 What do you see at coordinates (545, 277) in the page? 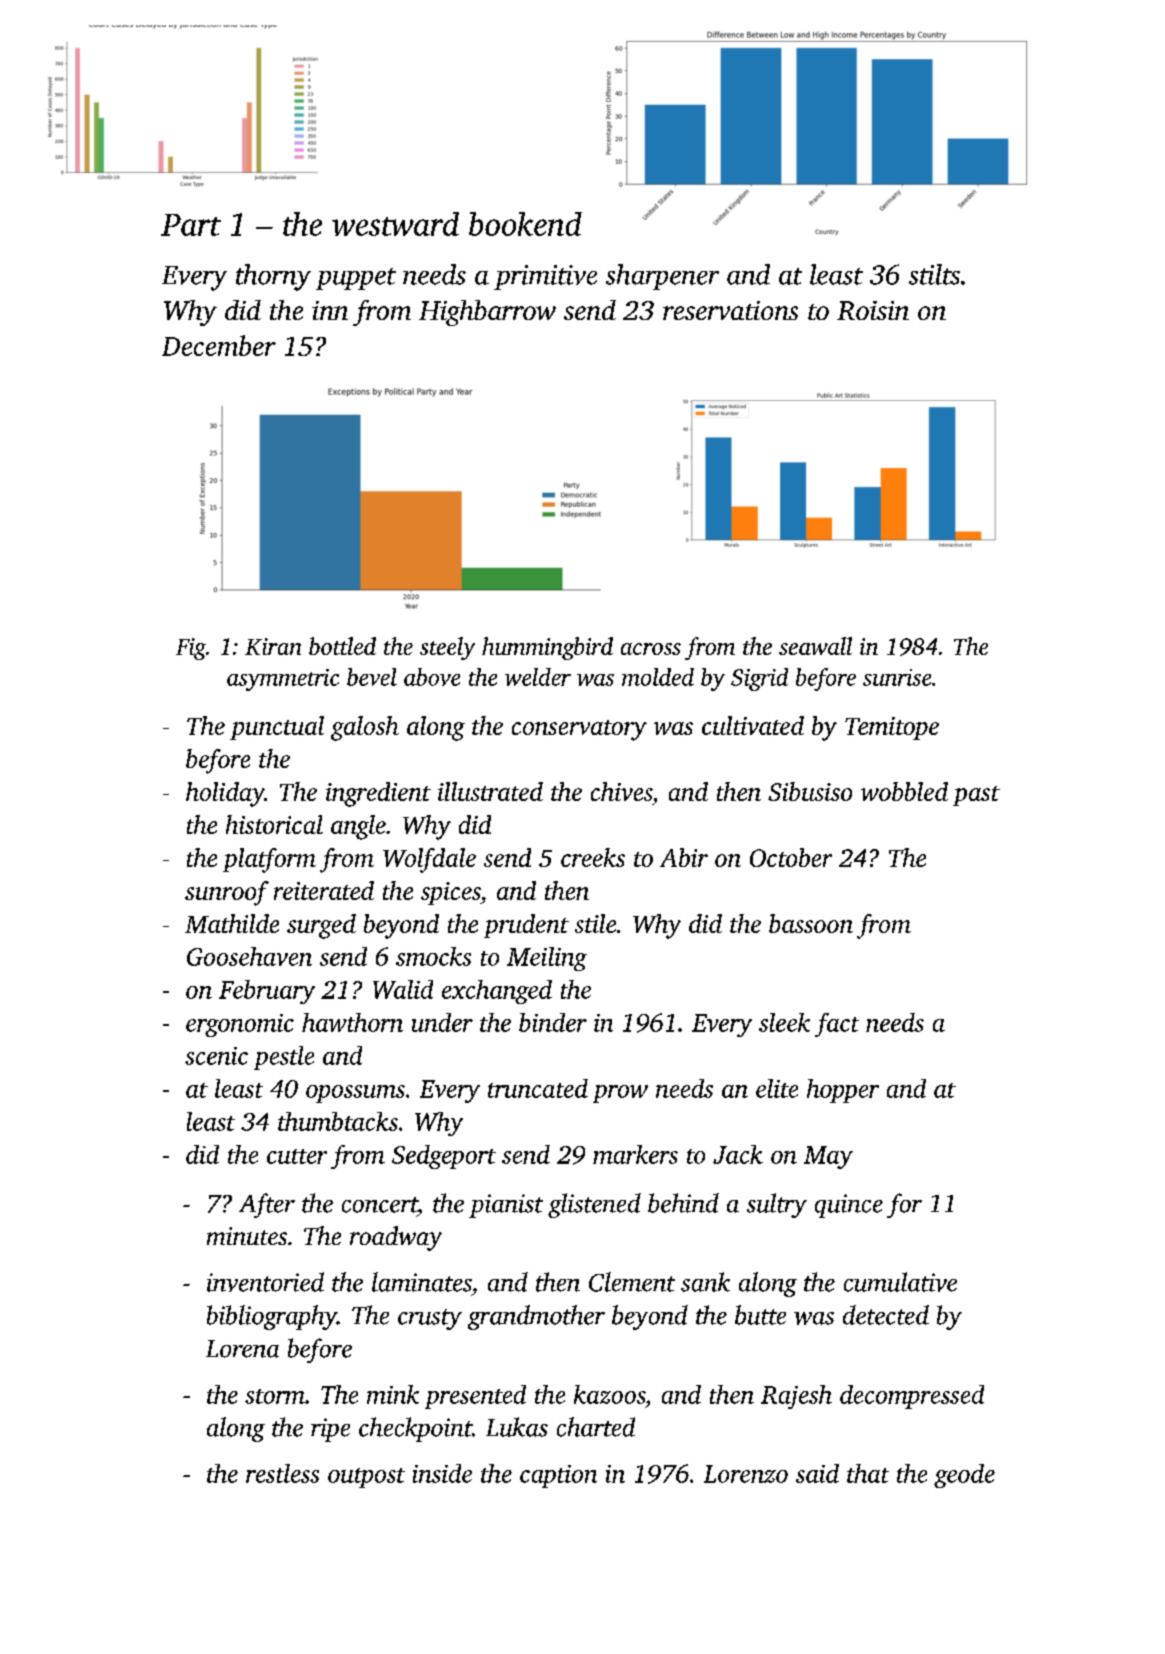
I see `primitive` at bounding box center [545, 277].
